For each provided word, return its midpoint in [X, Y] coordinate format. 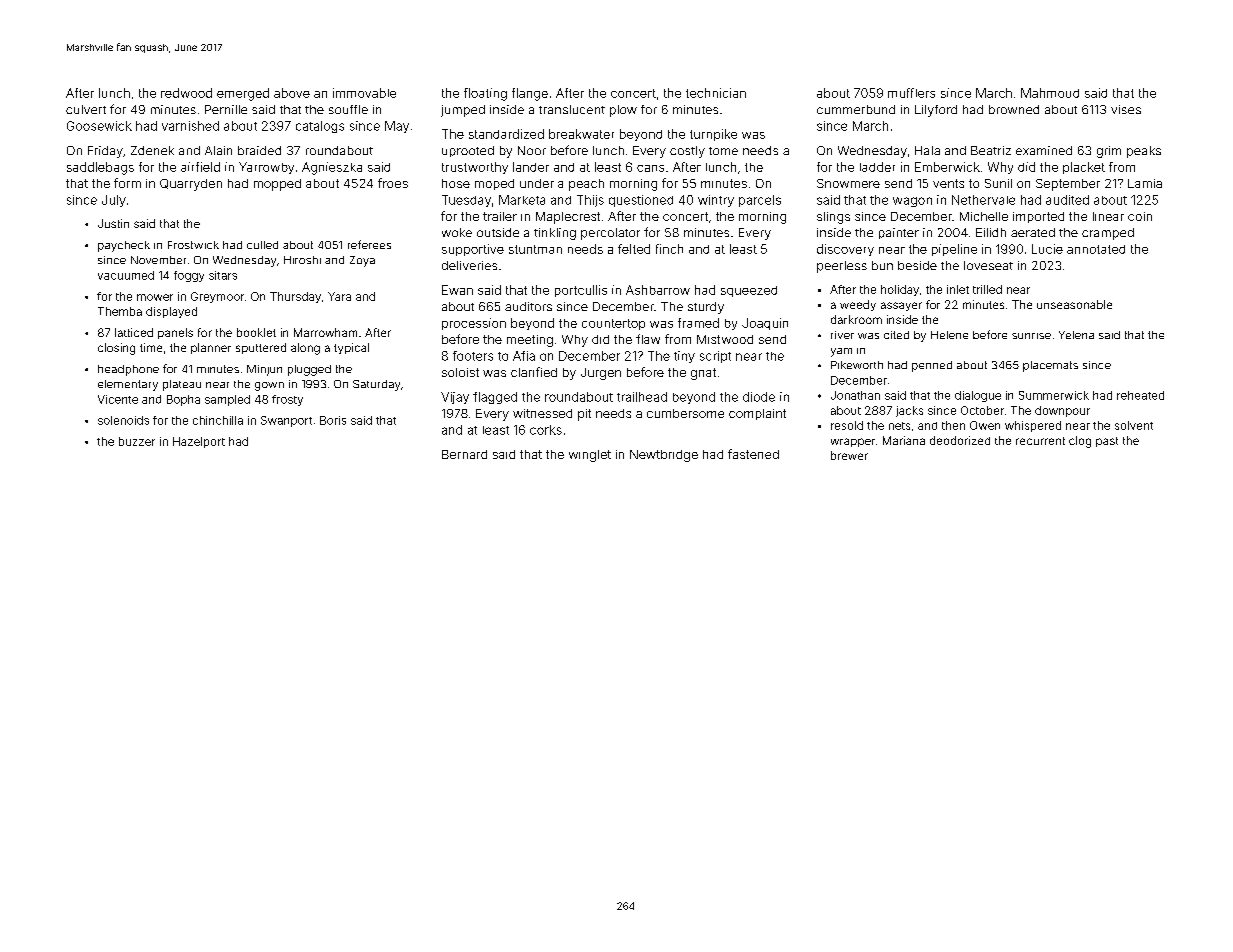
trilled [987, 289]
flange [530, 94]
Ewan [457, 290]
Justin [113, 223]
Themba [120, 311]
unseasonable [1074, 304]
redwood [186, 93]
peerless [842, 267]
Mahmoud [1050, 93]
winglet [590, 456]
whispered [1033, 426]
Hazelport [199, 442]
